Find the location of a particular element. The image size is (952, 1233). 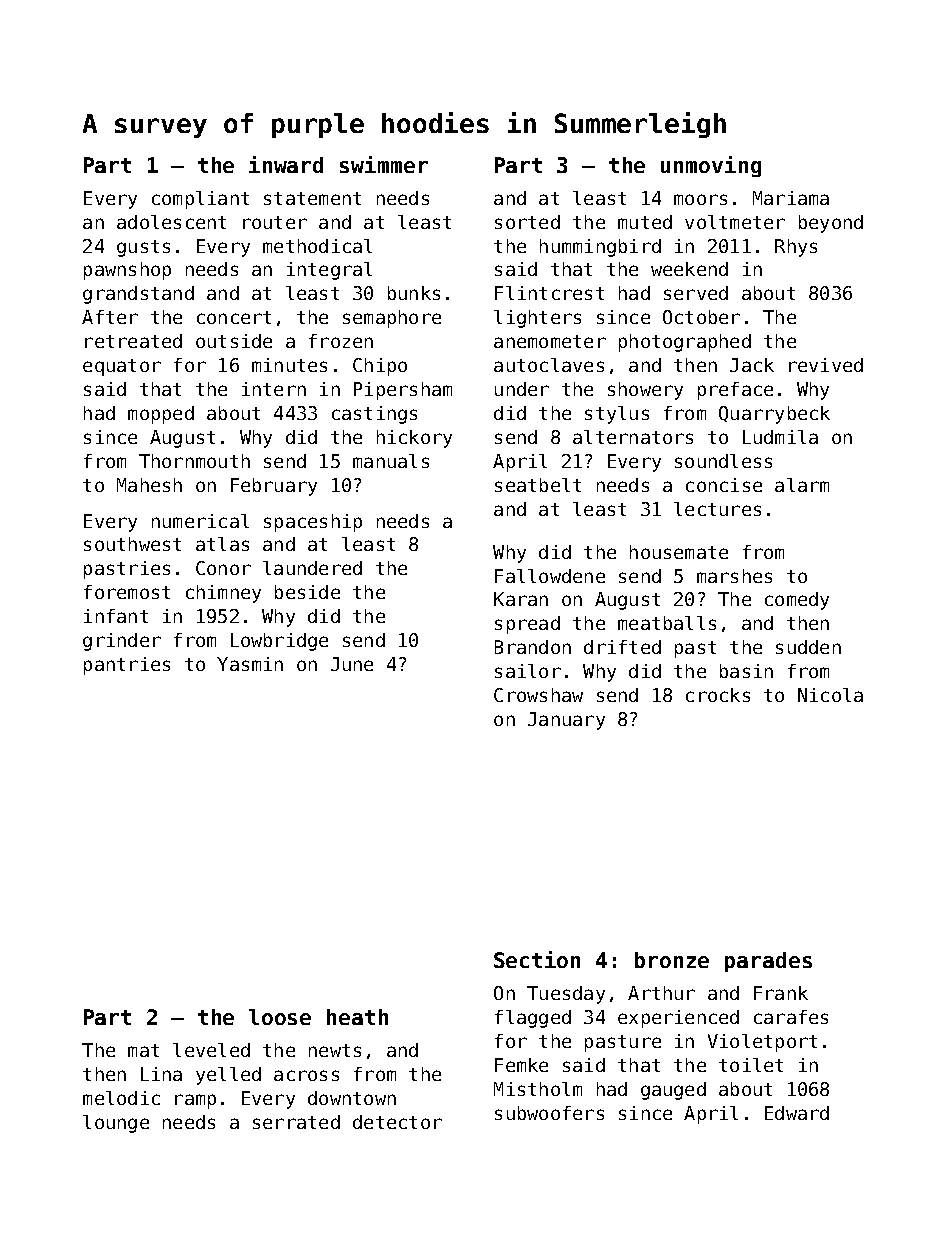

Crowshaw is located at coordinates (538, 695).
